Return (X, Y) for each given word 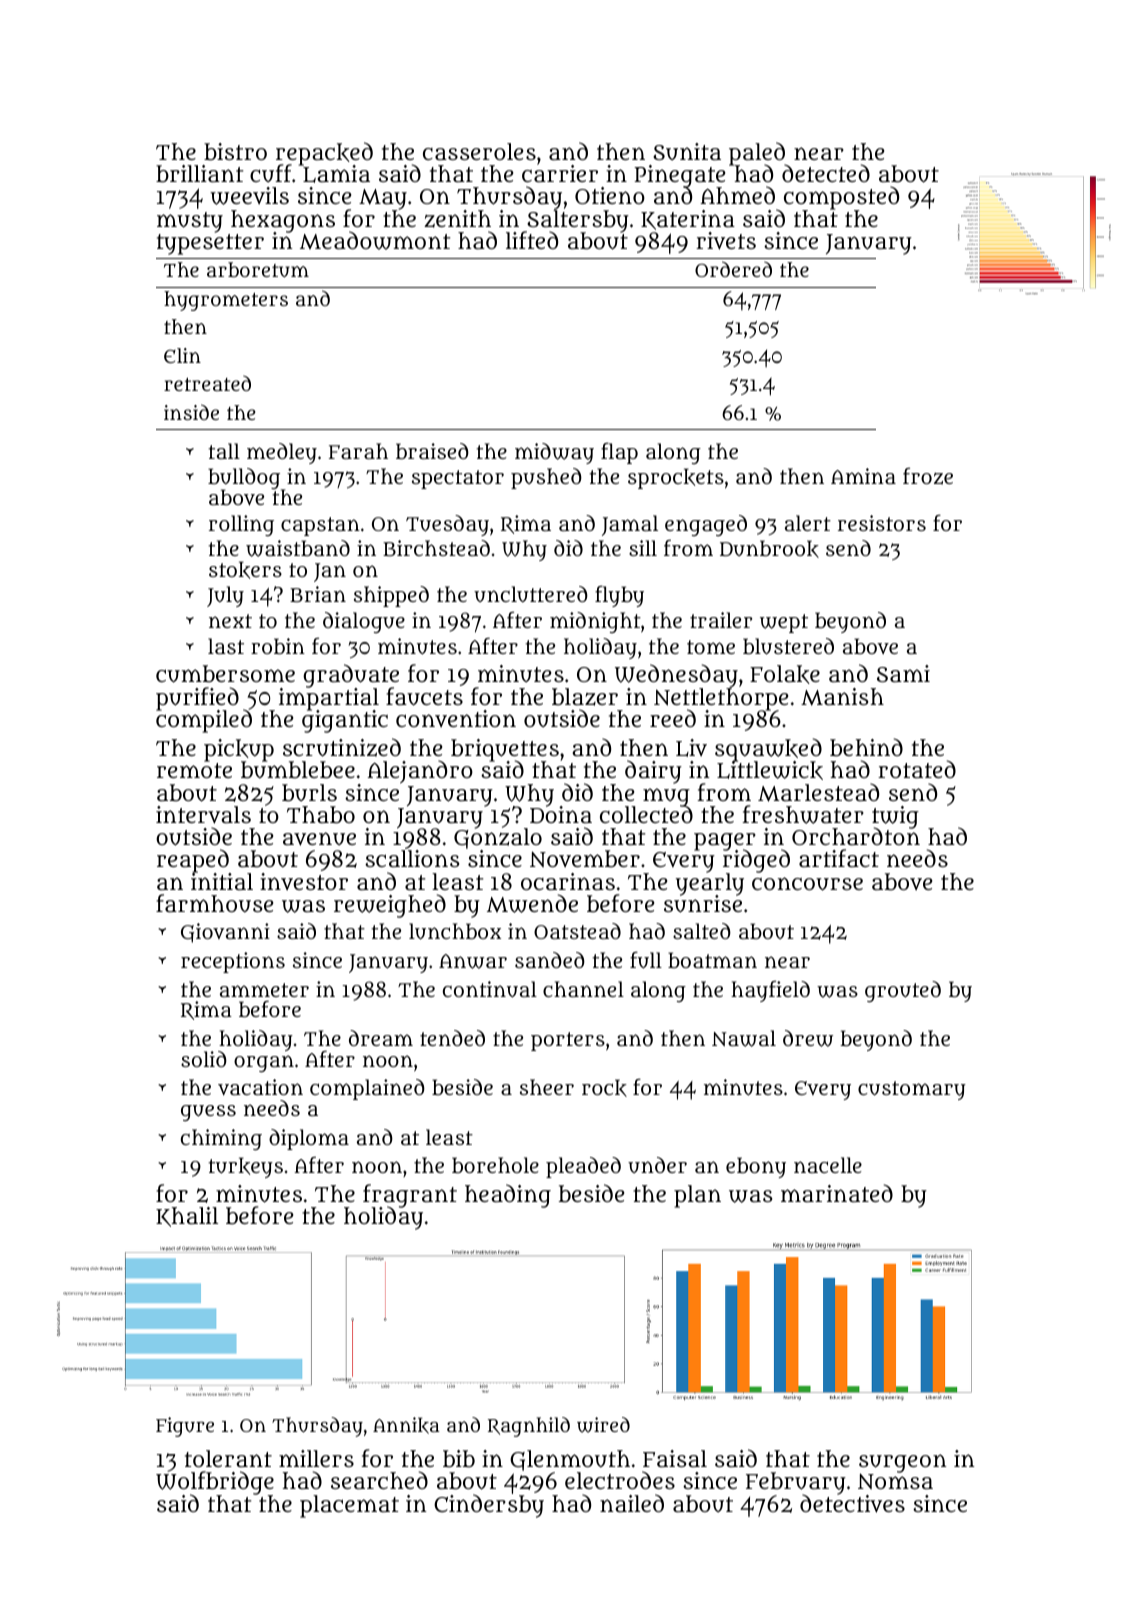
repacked (324, 153)
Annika (406, 1425)
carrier (560, 173)
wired (603, 1425)
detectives (852, 1504)
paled (757, 153)
